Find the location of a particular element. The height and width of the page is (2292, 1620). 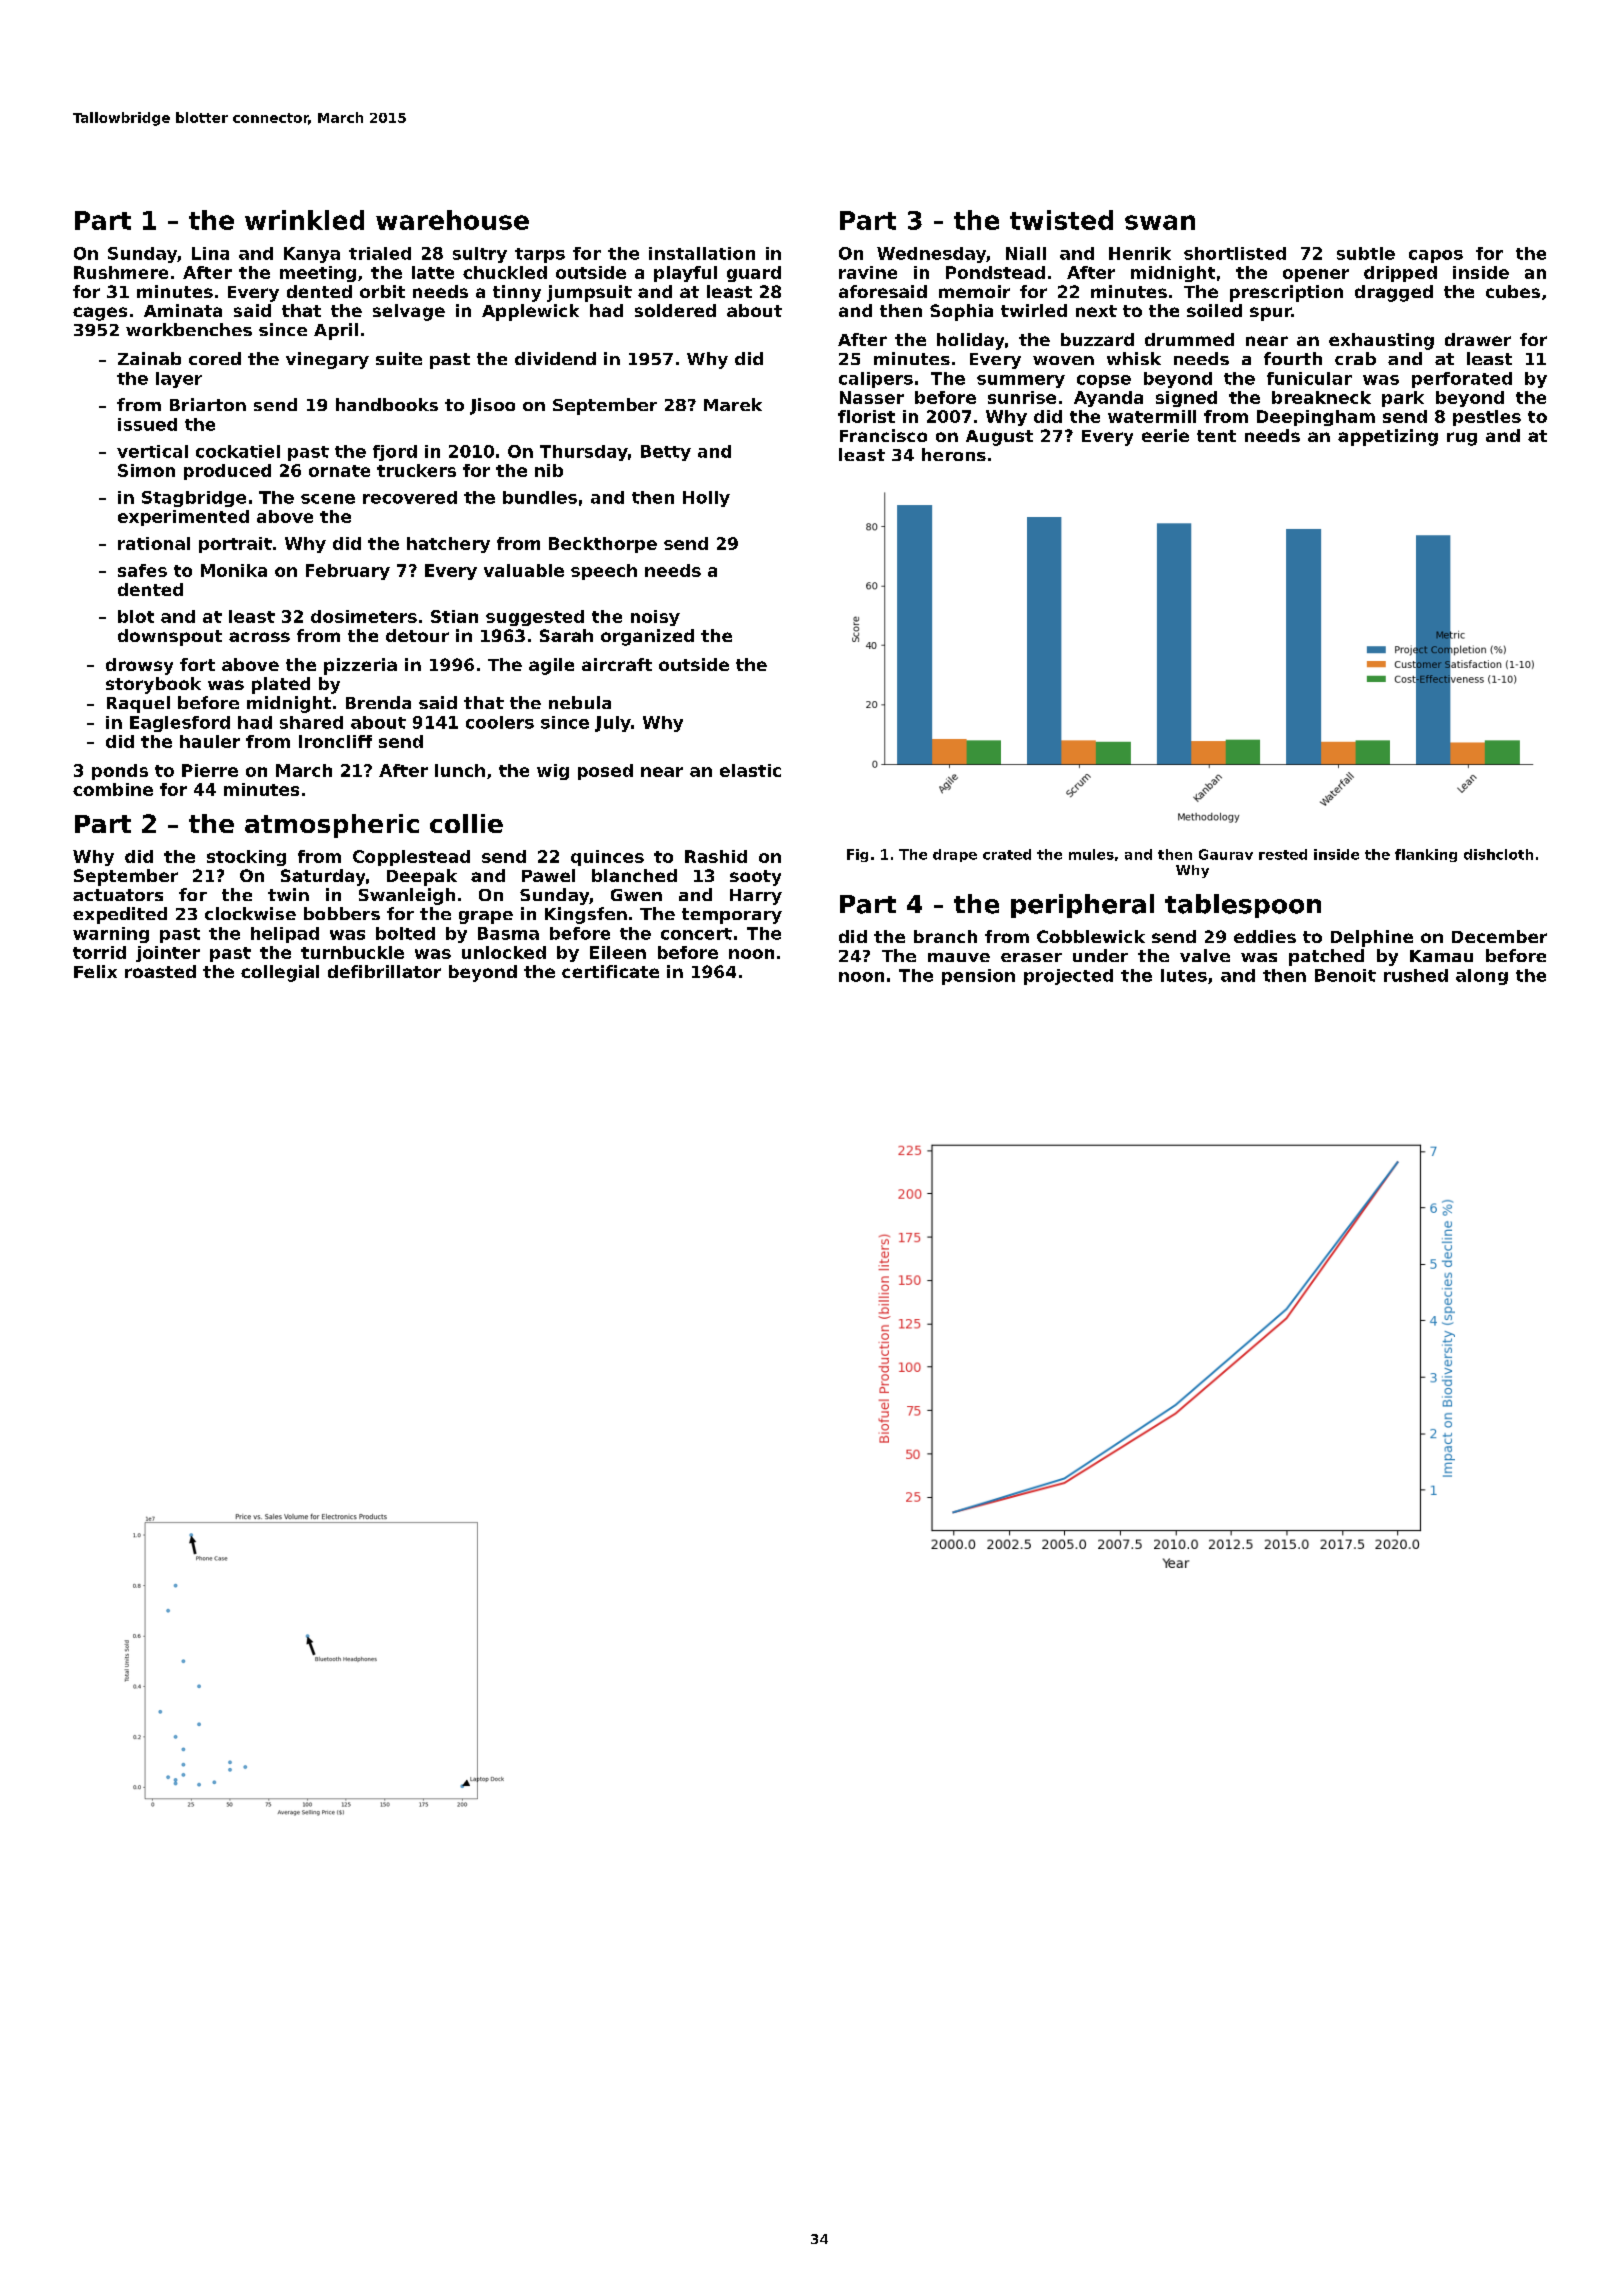

eerie is located at coordinates (1165, 435).
